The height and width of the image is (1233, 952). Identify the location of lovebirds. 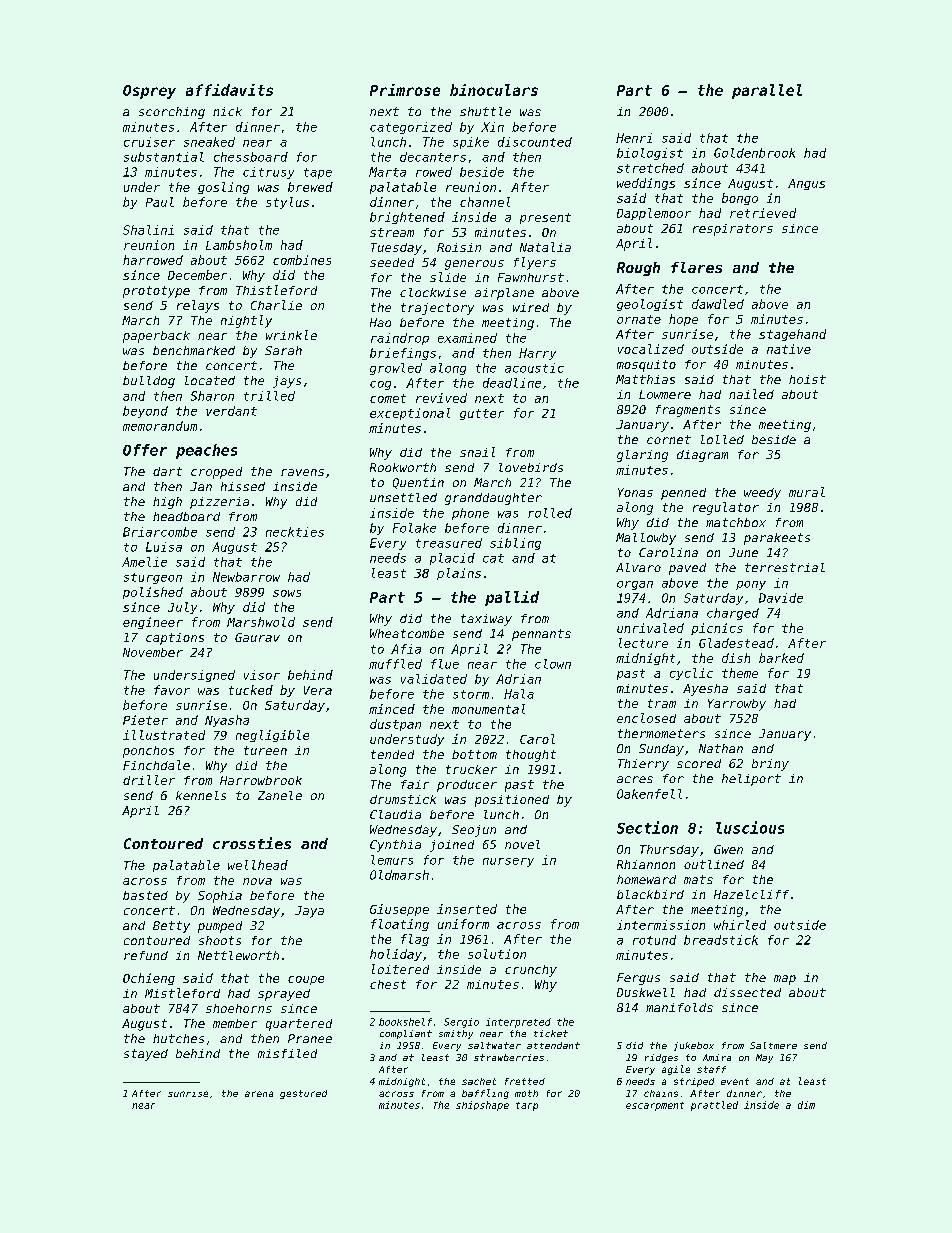
(531, 467).
